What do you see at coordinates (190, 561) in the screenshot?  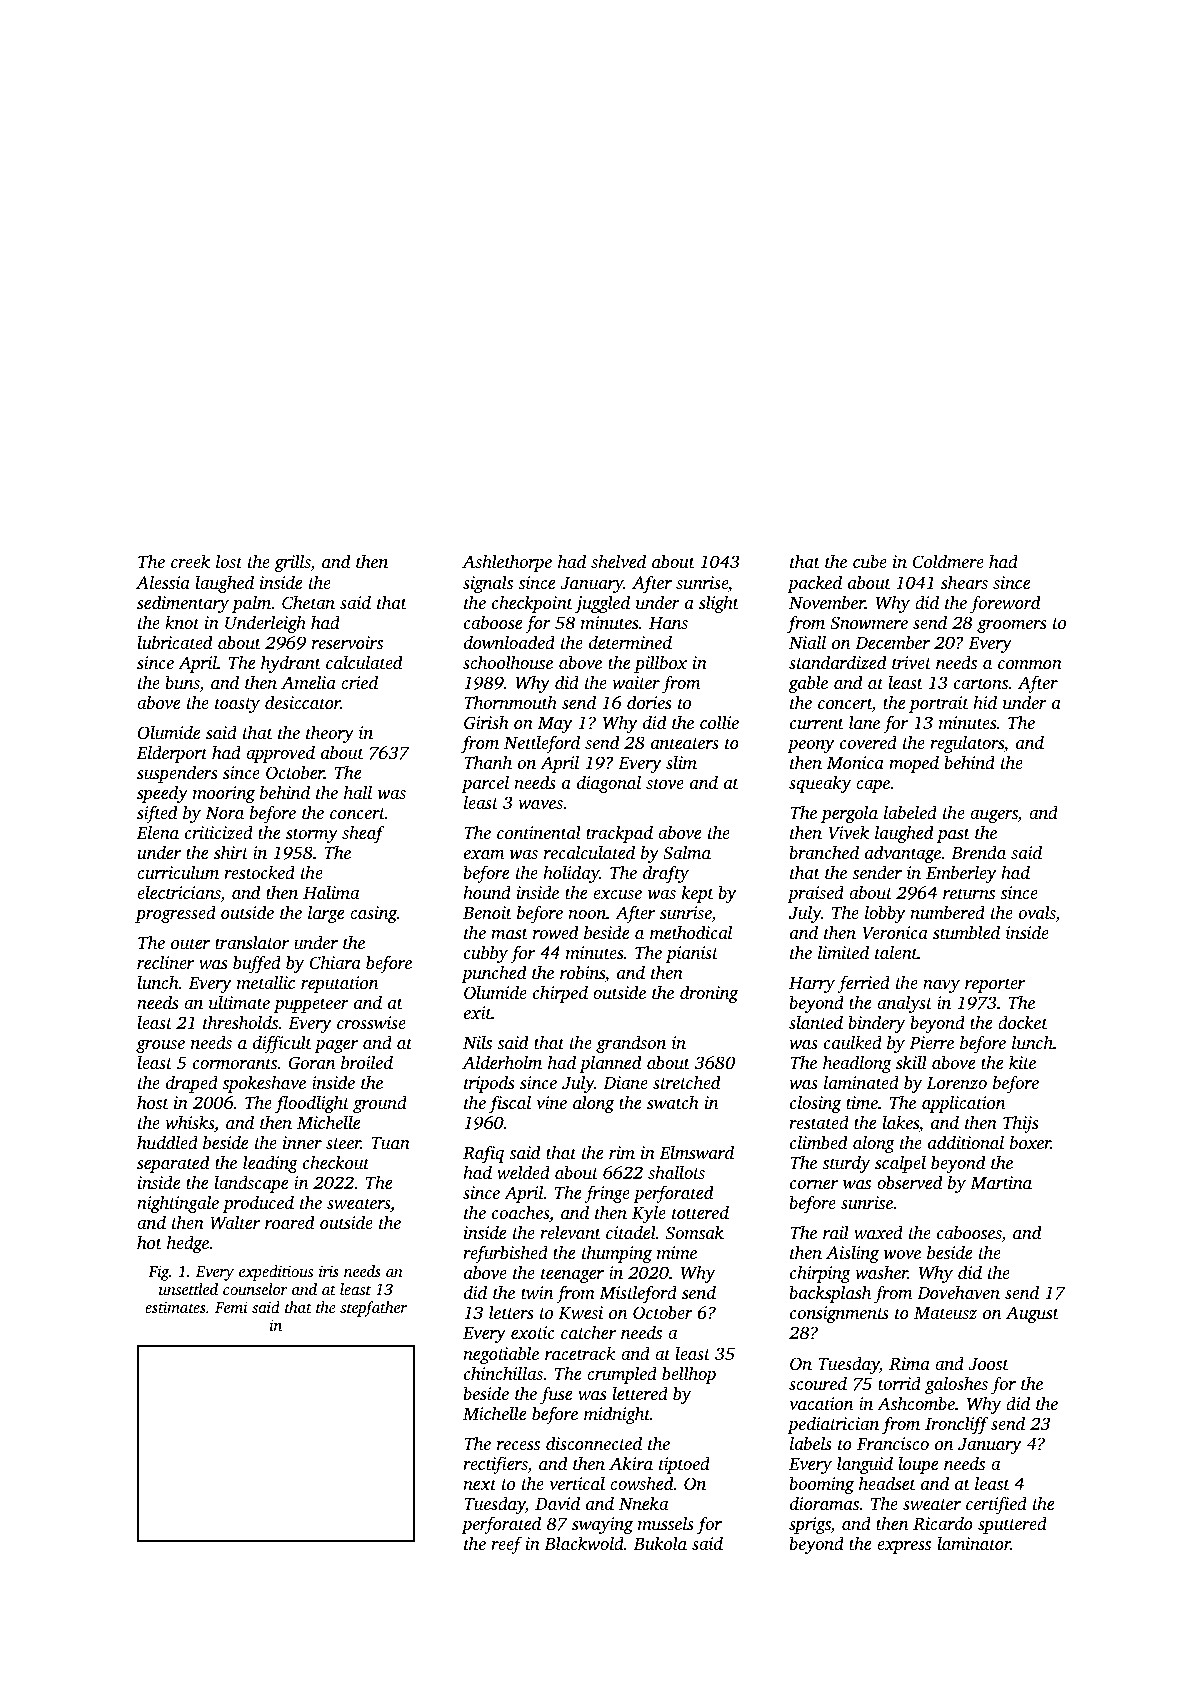 I see `creek` at bounding box center [190, 561].
